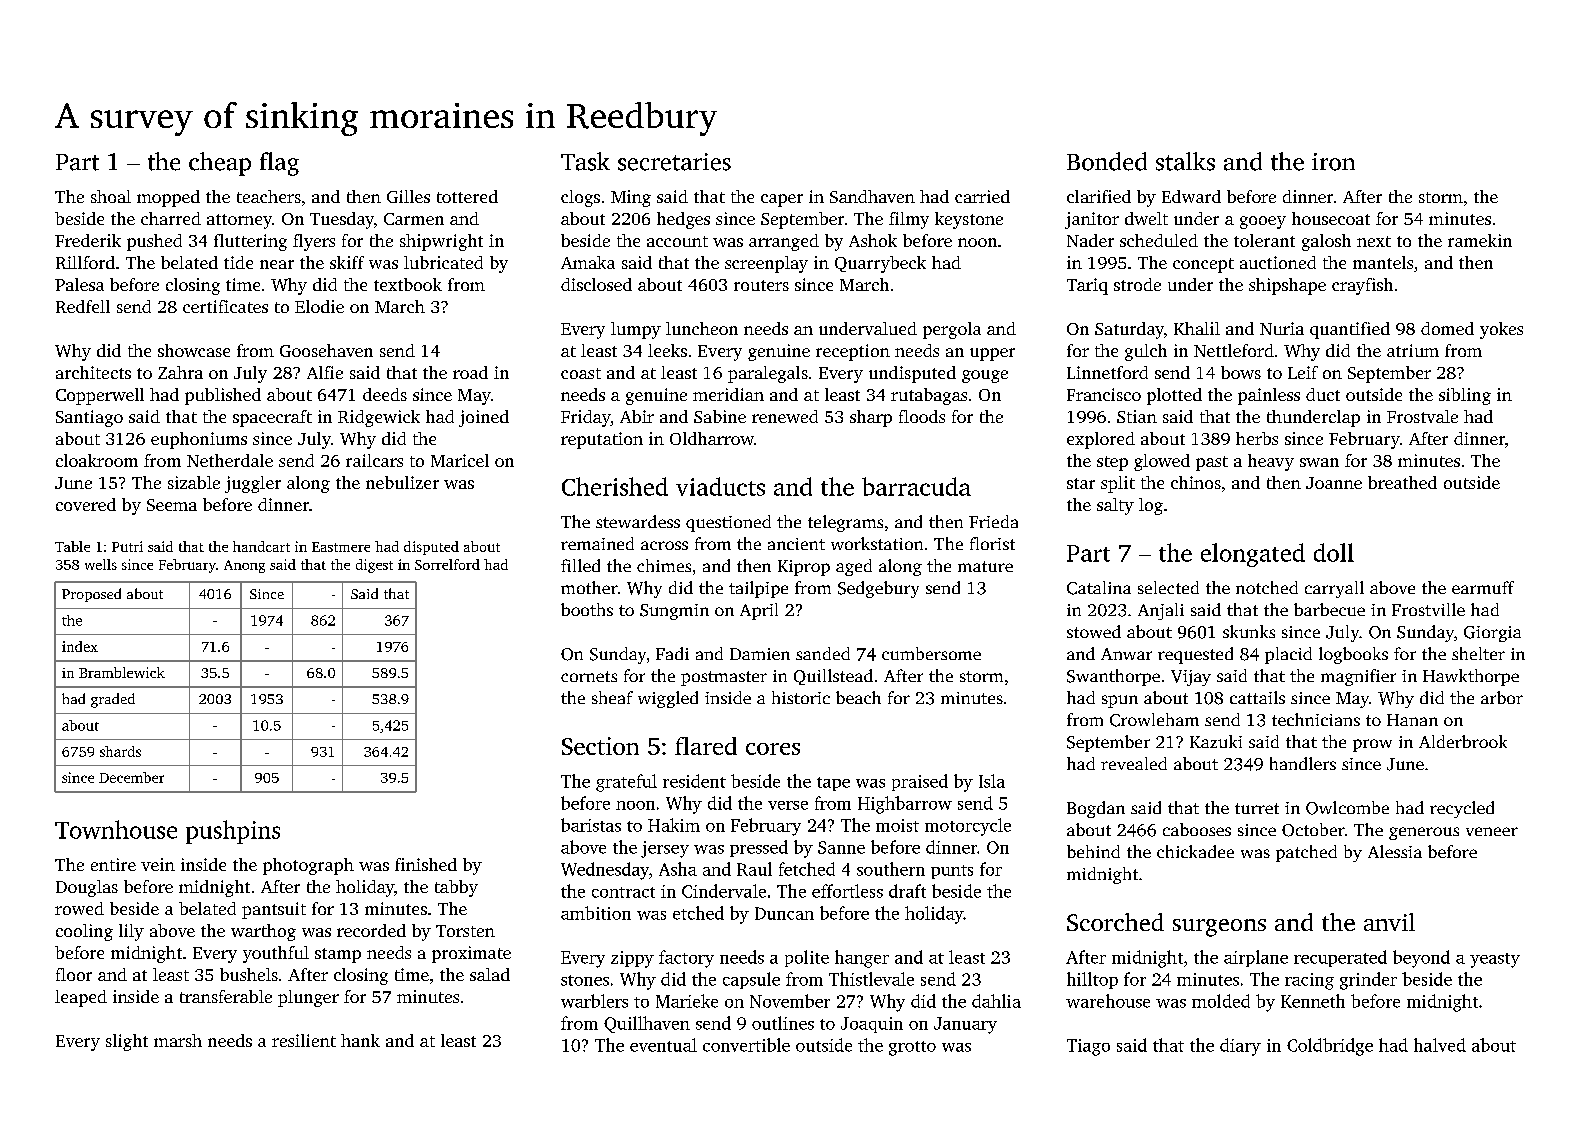 This screenshot has width=1585, height=1121. What do you see at coordinates (952, 872) in the screenshot?
I see `punts` at bounding box center [952, 872].
